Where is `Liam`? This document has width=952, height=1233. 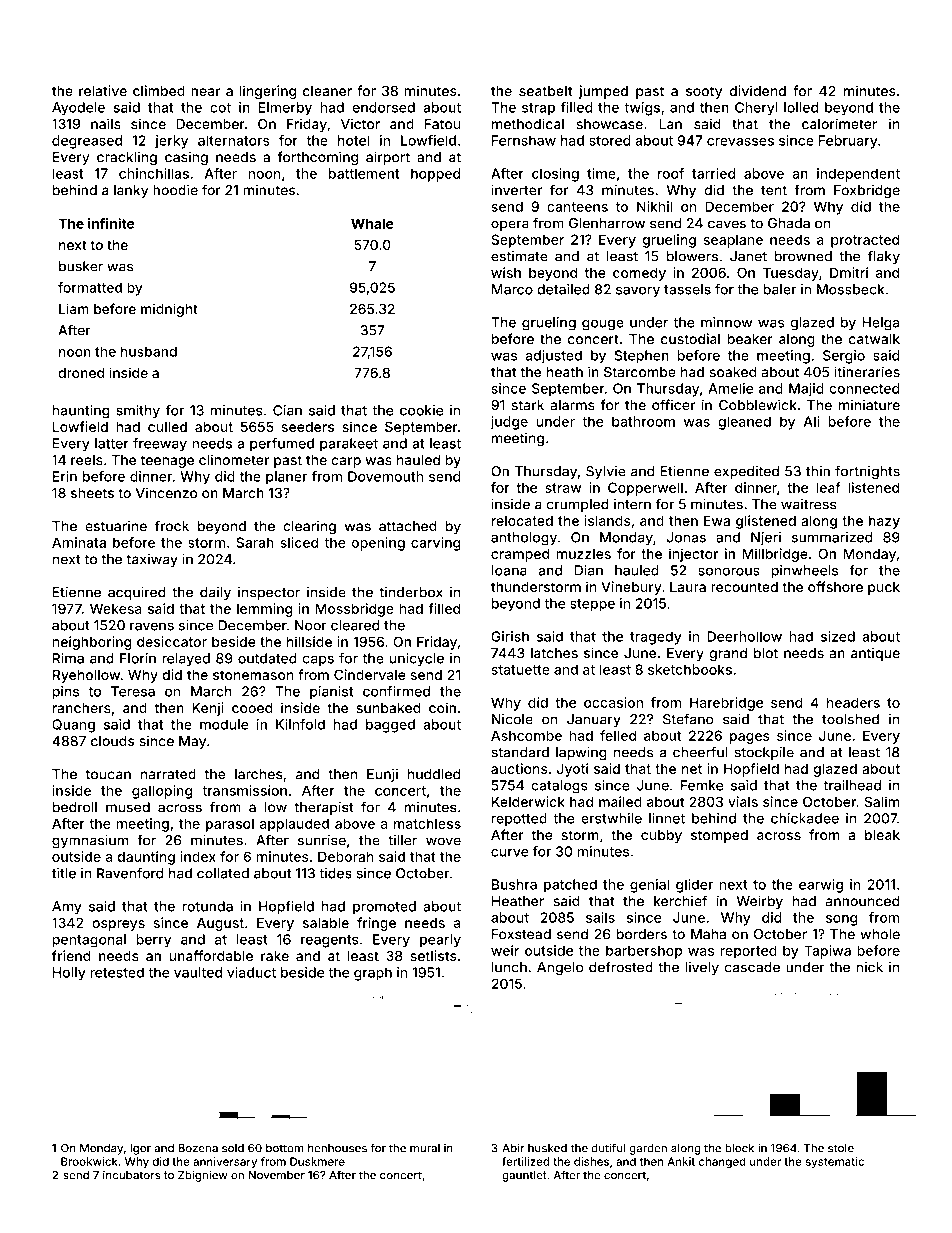 Liam is located at coordinates (74, 308).
